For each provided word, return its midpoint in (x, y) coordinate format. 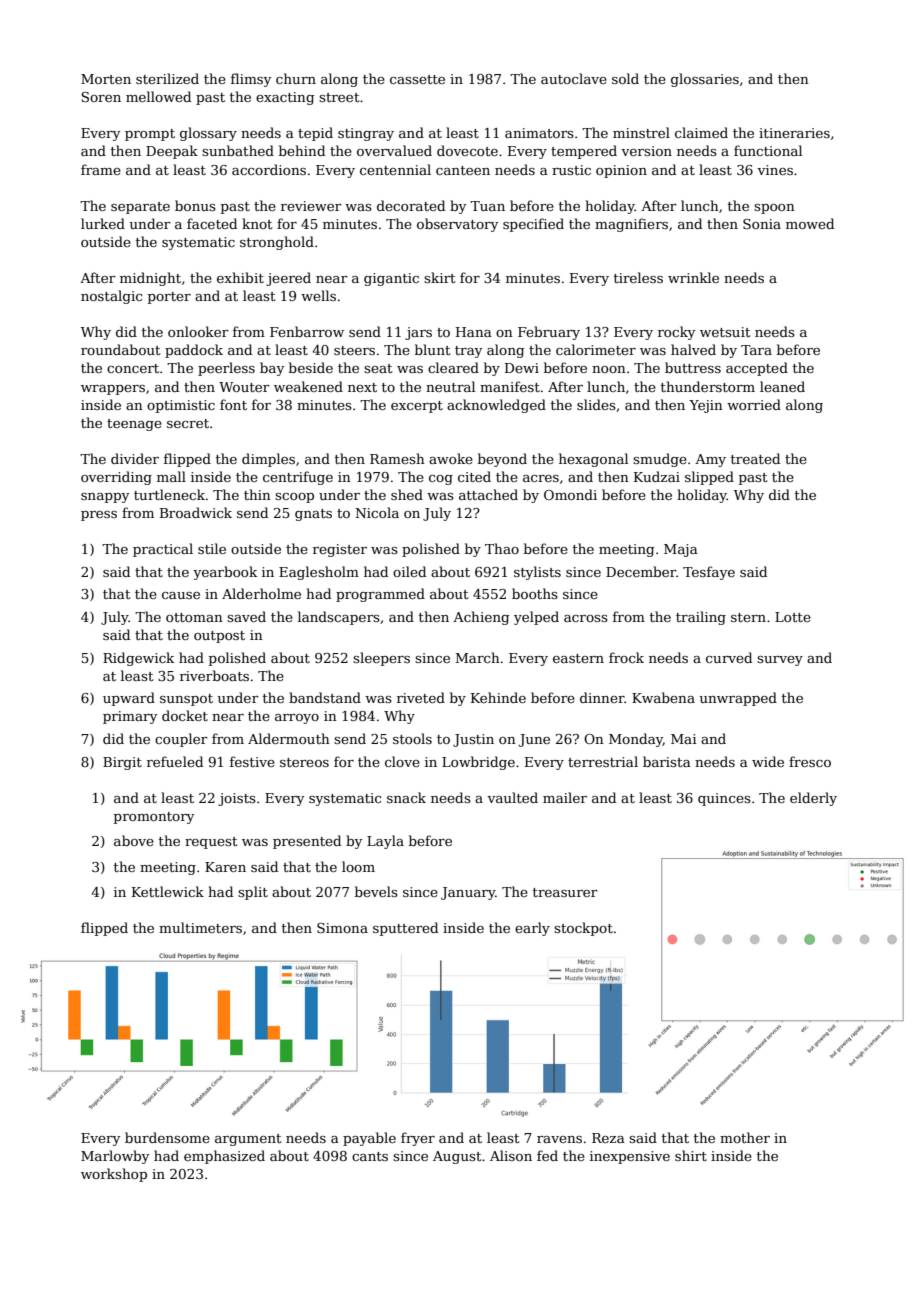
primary (130, 717)
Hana (474, 332)
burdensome (167, 1137)
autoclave (574, 78)
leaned (782, 386)
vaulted (512, 797)
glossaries (705, 80)
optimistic (181, 406)
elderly (813, 799)
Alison (511, 1155)
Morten (106, 79)
